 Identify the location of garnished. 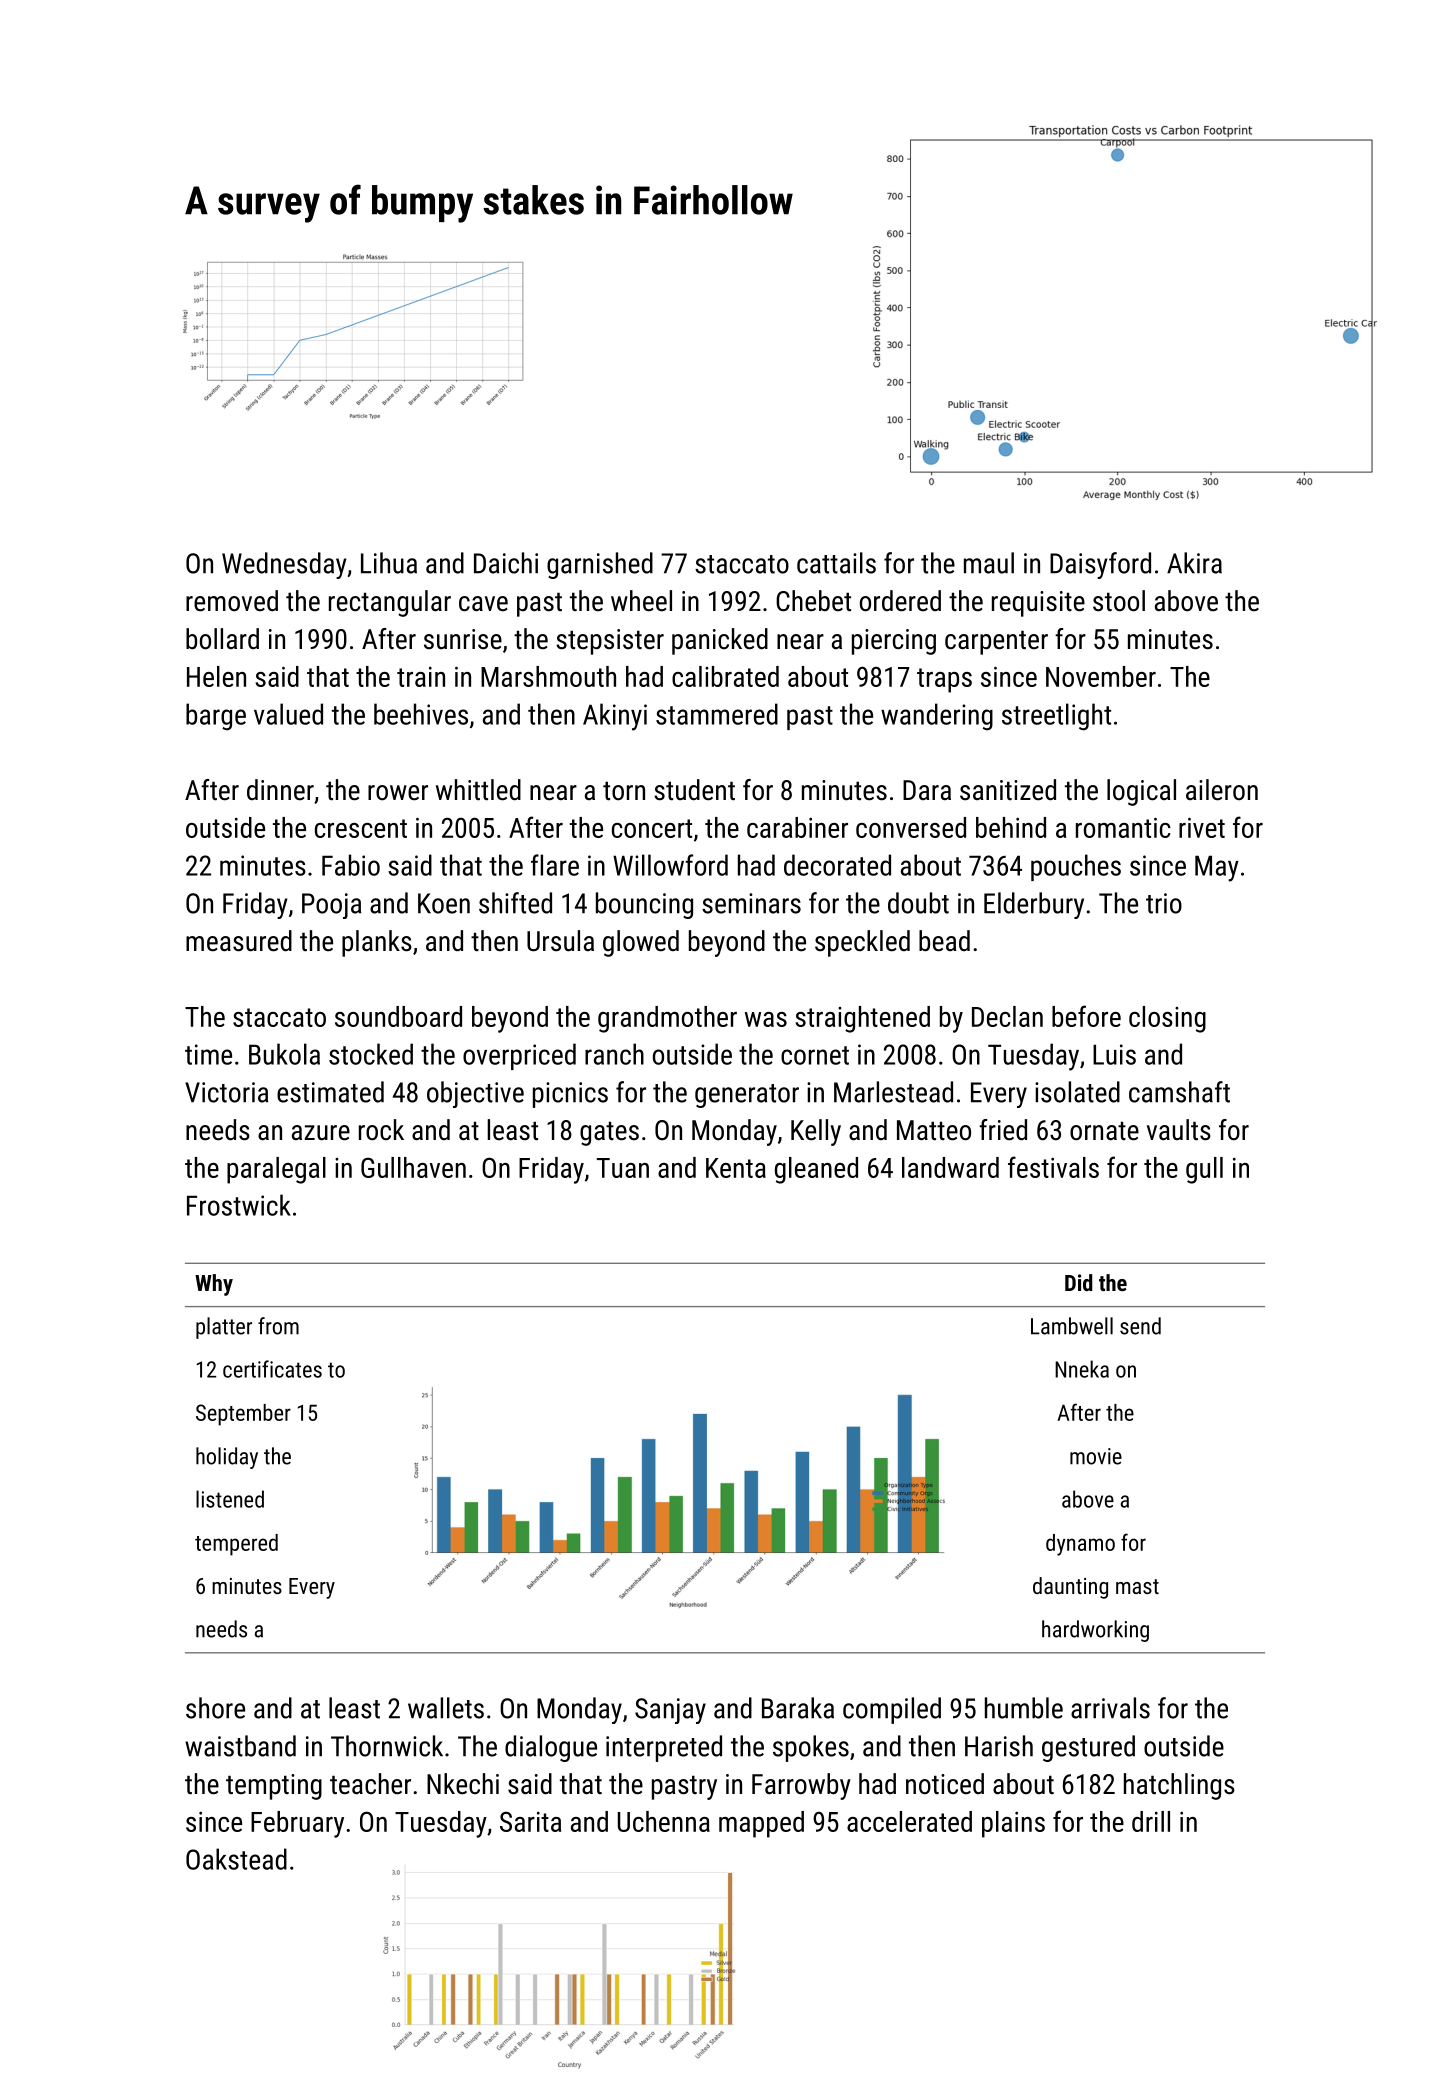
(600, 565).
